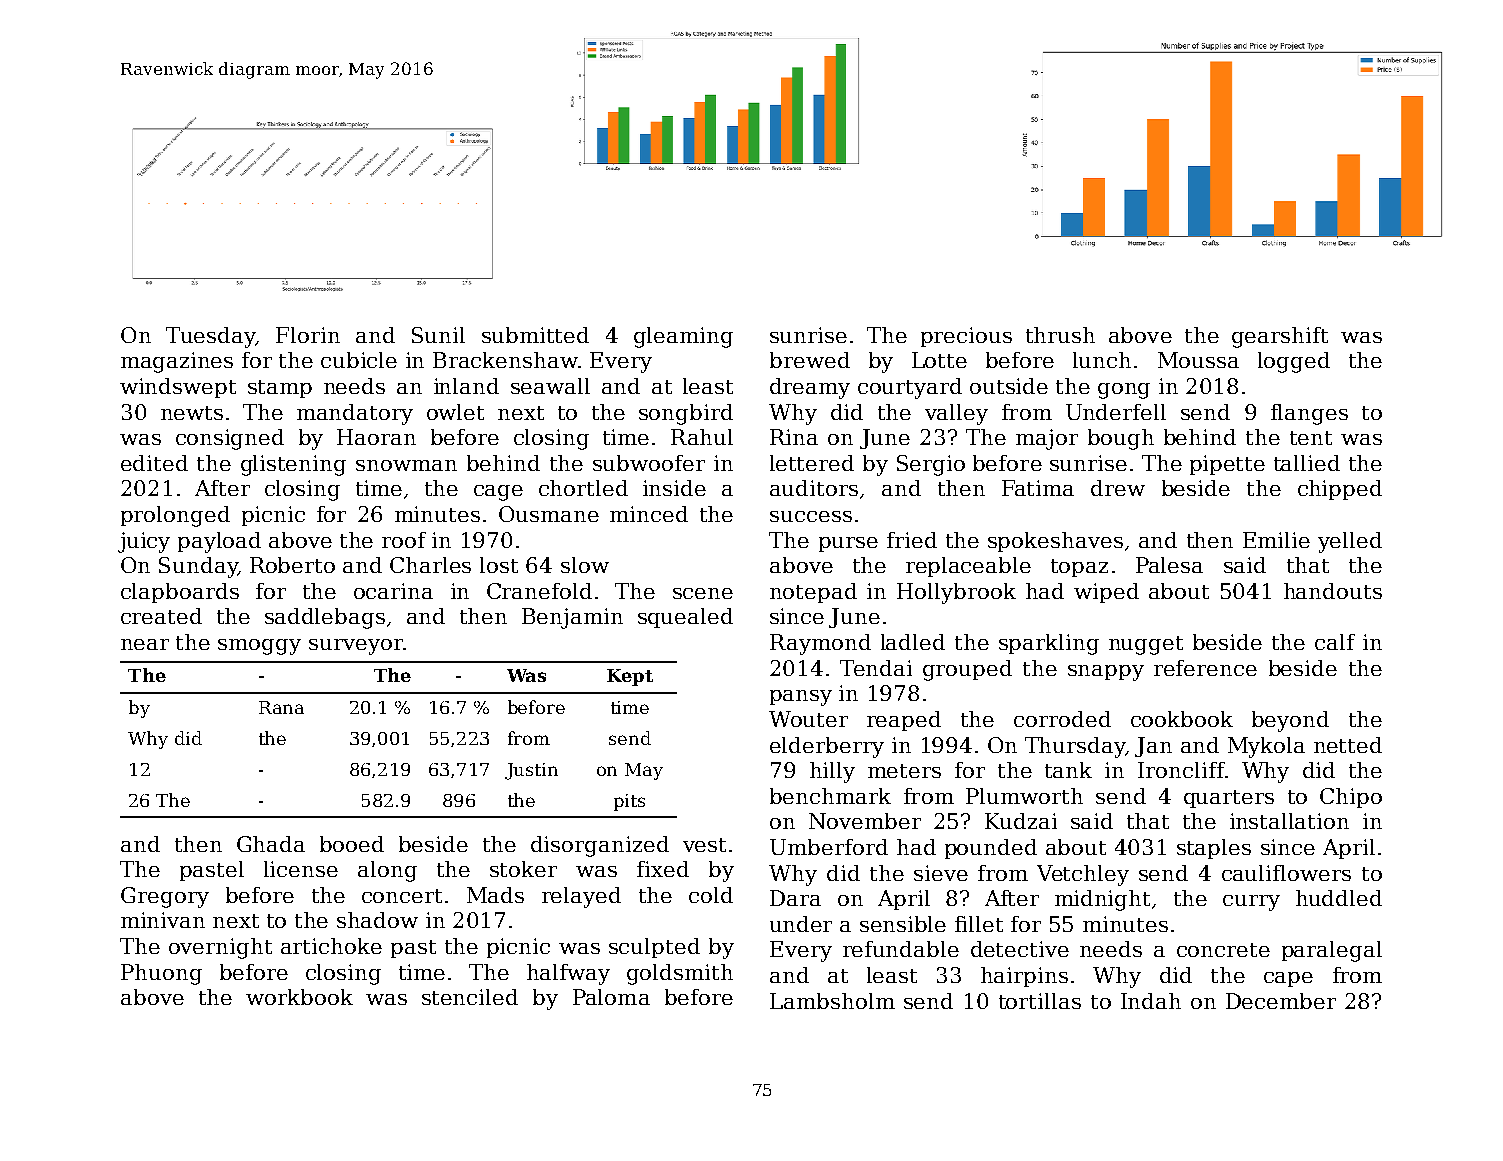 The height and width of the image is (1161, 1503). I want to click on workbook, so click(299, 997).
